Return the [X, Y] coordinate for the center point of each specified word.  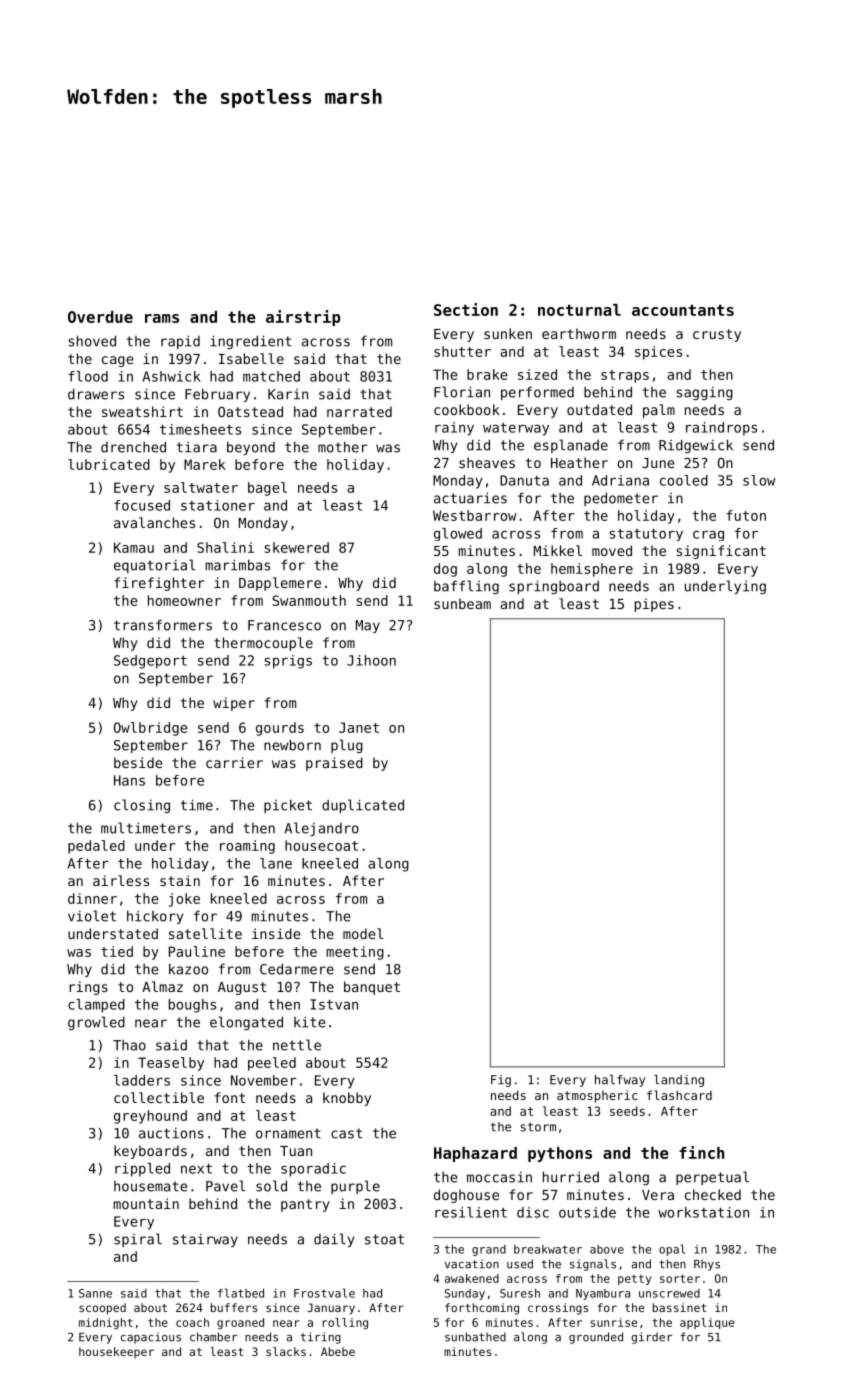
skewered [297, 547]
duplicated [363, 806]
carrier [234, 762]
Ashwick [171, 376]
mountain [146, 1203]
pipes [654, 605]
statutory [646, 534]
